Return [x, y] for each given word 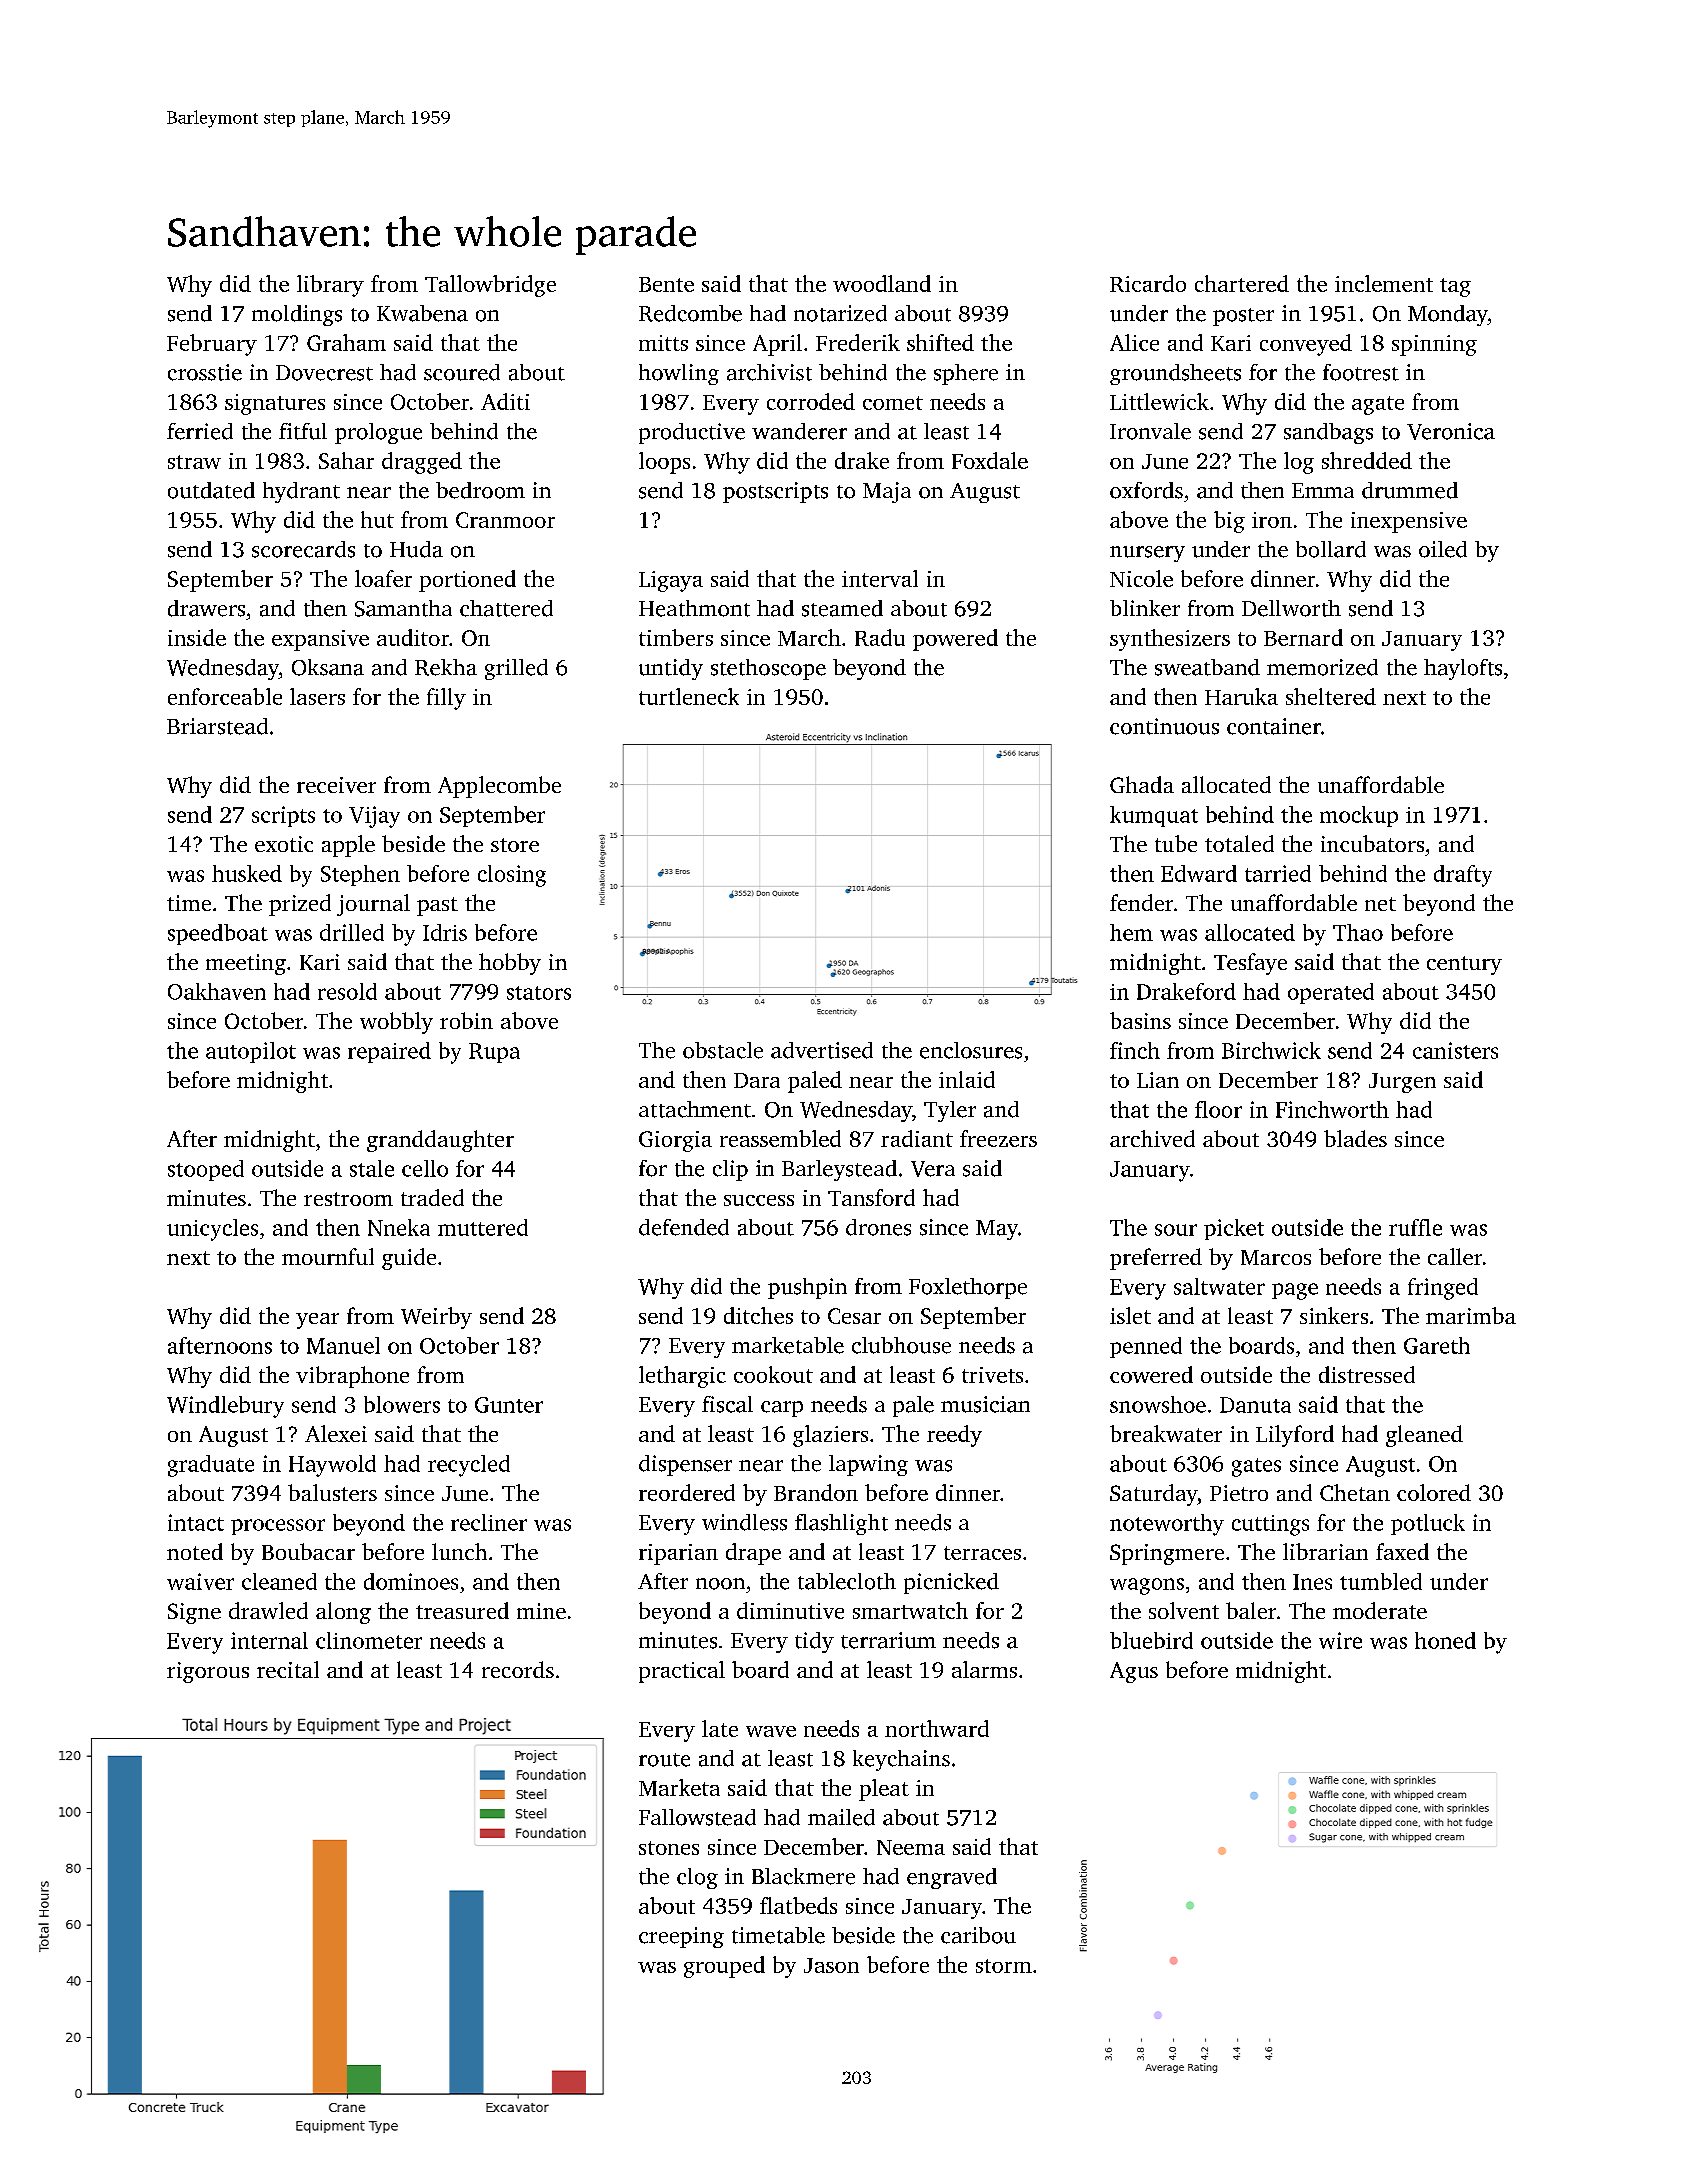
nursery [1147, 554]
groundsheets [1175, 374]
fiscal [727, 1404]
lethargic [682, 1377]
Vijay [374, 817]
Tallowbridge [490, 286]
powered [955, 640]
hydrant [301, 492]
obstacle [723, 1050]
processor [278, 1527]
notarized [840, 313]
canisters [1455, 1050]
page [1295, 1291]
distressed [1367, 1374]
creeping [681, 1937]
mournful [328, 1256]
